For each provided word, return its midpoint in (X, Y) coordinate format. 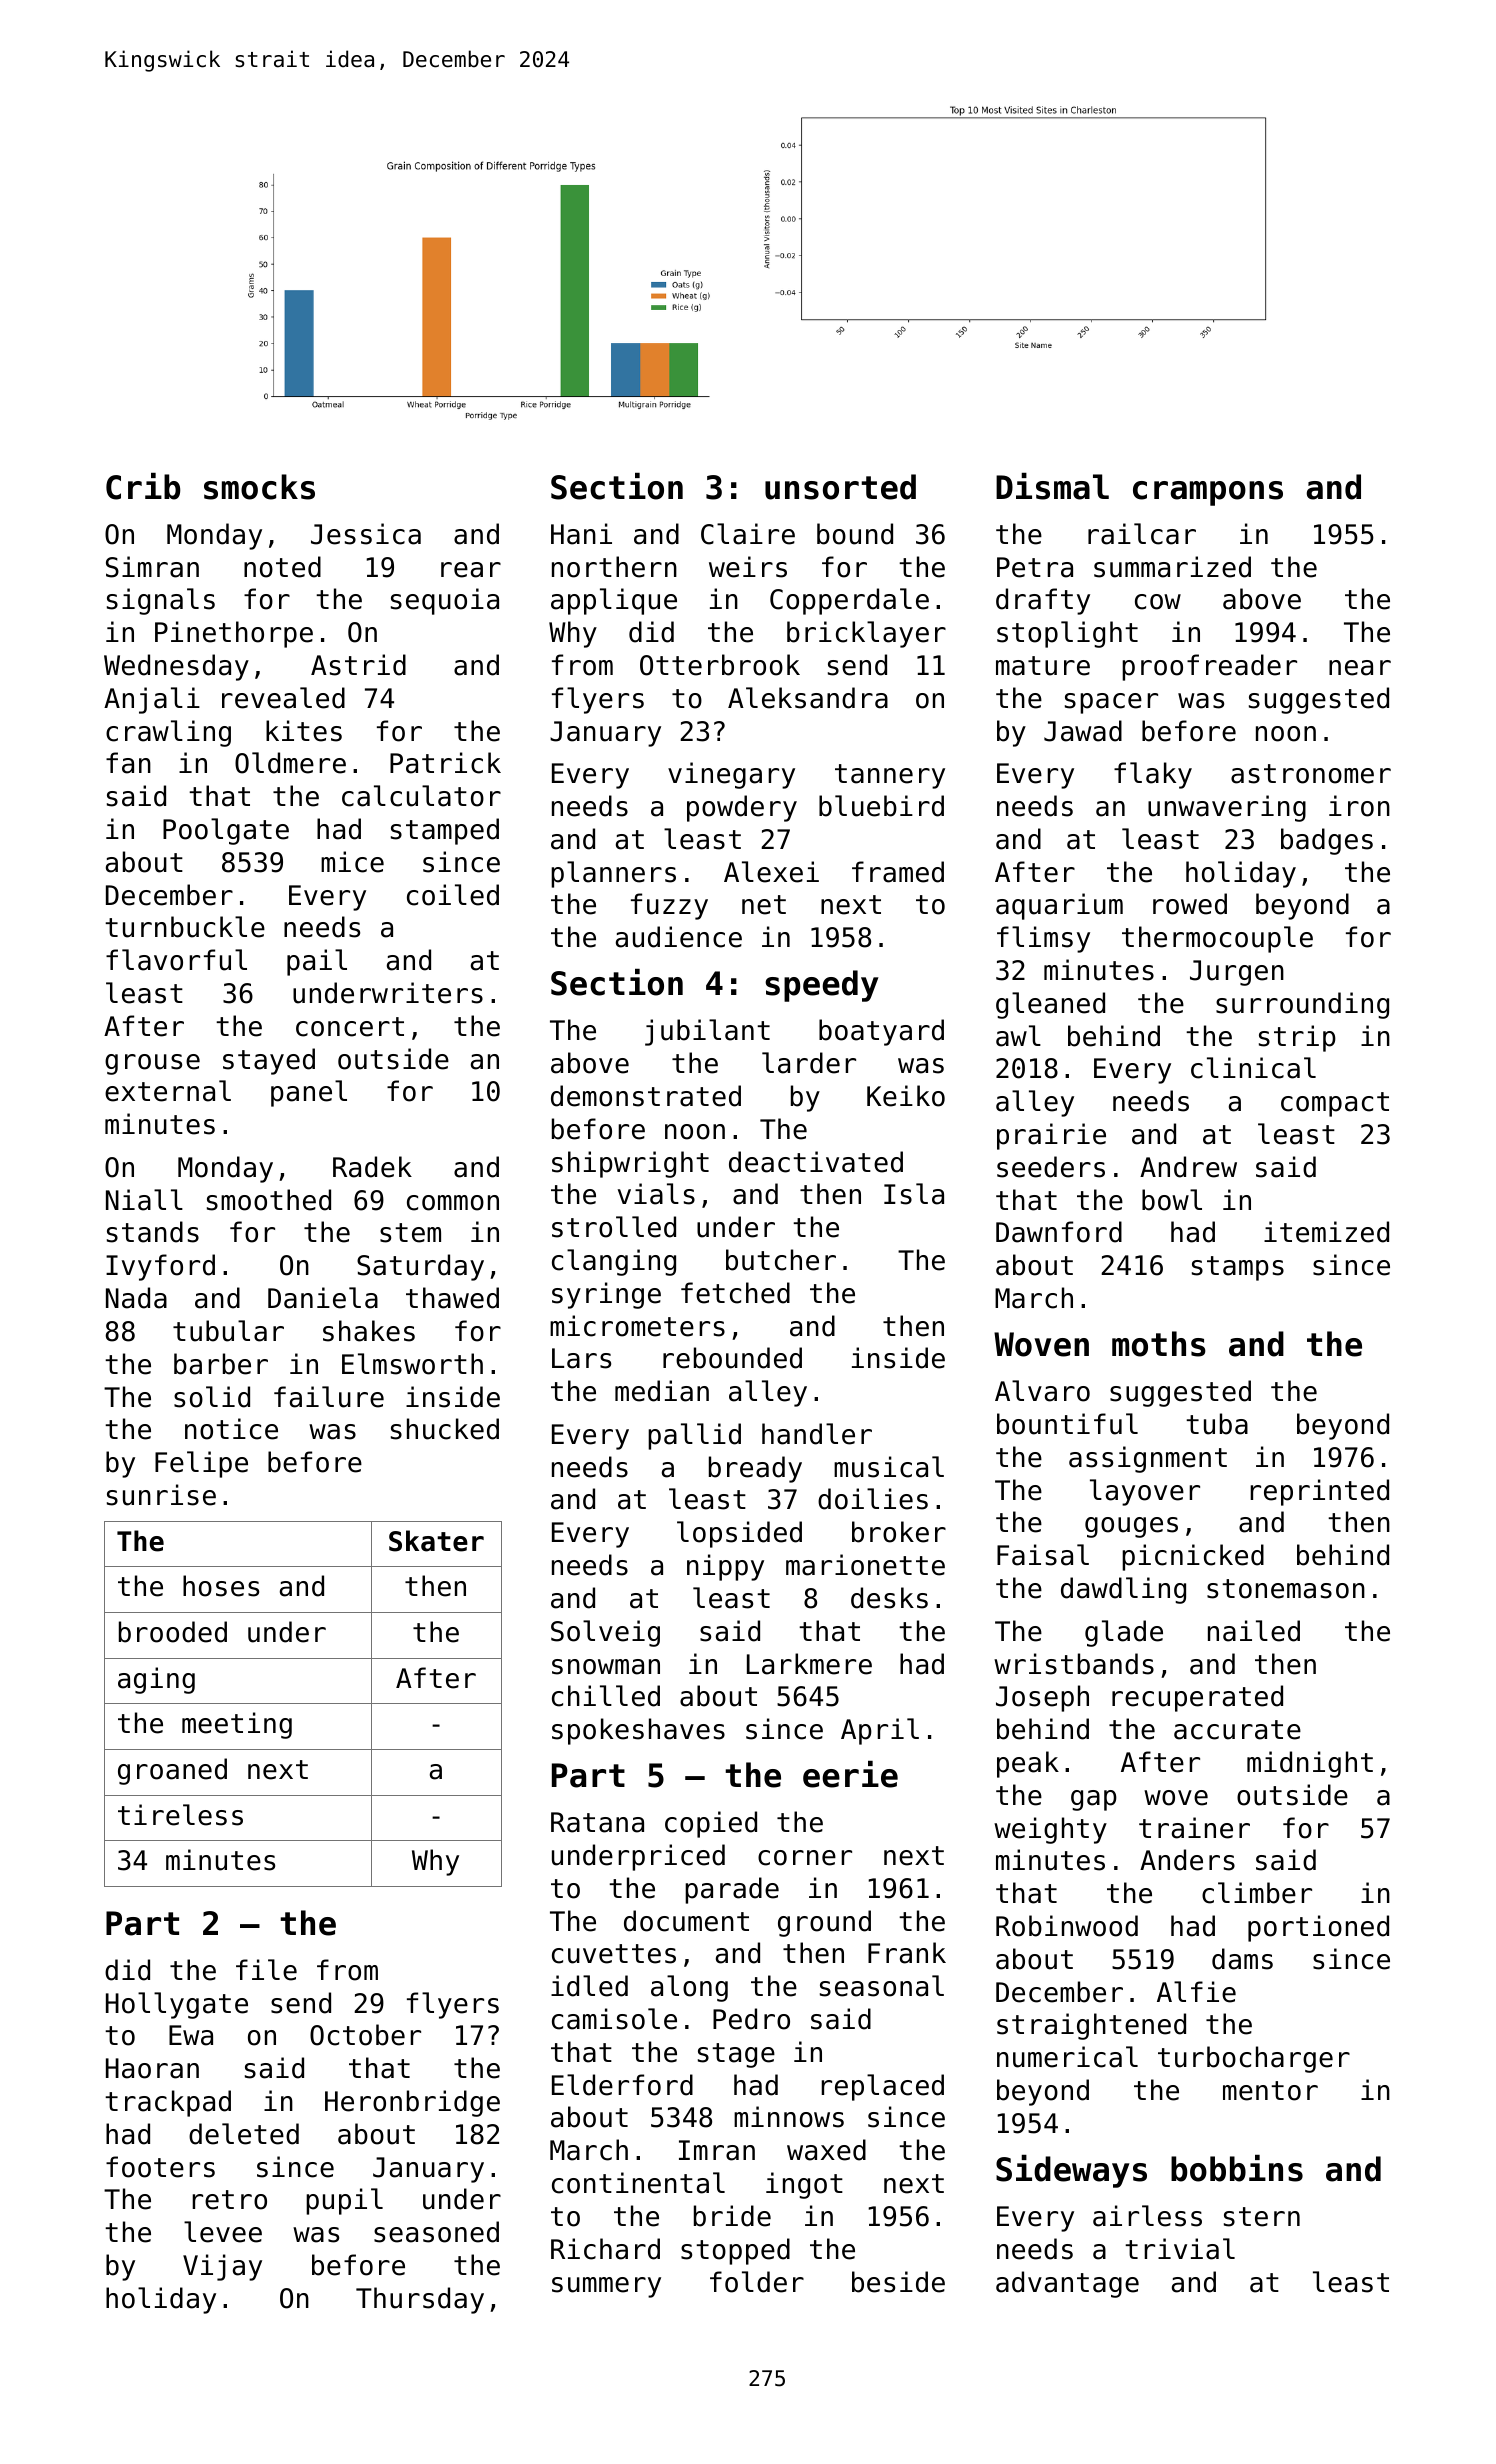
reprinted (1319, 1492)
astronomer (1311, 774)
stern (1262, 2217)
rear (471, 570)
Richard (605, 2249)
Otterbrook (720, 665)
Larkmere (809, 1664)
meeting (237, 1725)
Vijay (222, 2267)
